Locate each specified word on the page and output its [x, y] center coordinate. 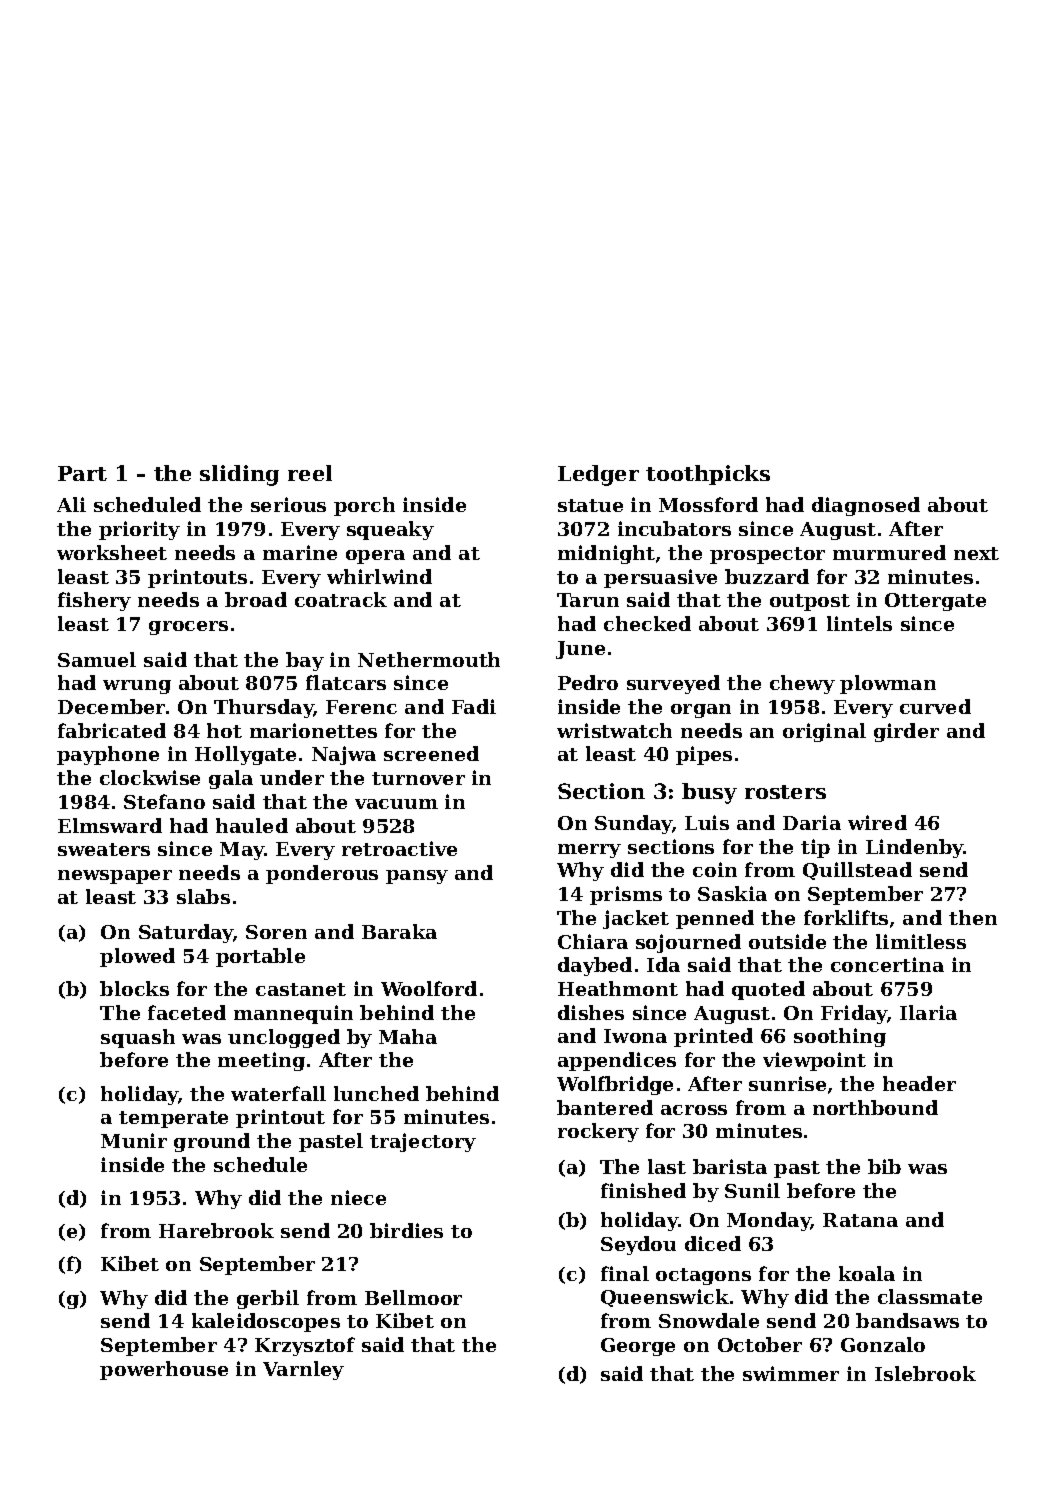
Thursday [264, 708]
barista [730, 1166]
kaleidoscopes [266, 1322]
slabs [203, 896]
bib [884, 1166]
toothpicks [708, 475]
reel [310, 473]
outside [787, 941]
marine [300, 552]
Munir [134, 1140]
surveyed [673, 684]
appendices [617, 1061]
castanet [301, 989]
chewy [802, 684]
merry [589, 851]
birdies [406, 1230]
